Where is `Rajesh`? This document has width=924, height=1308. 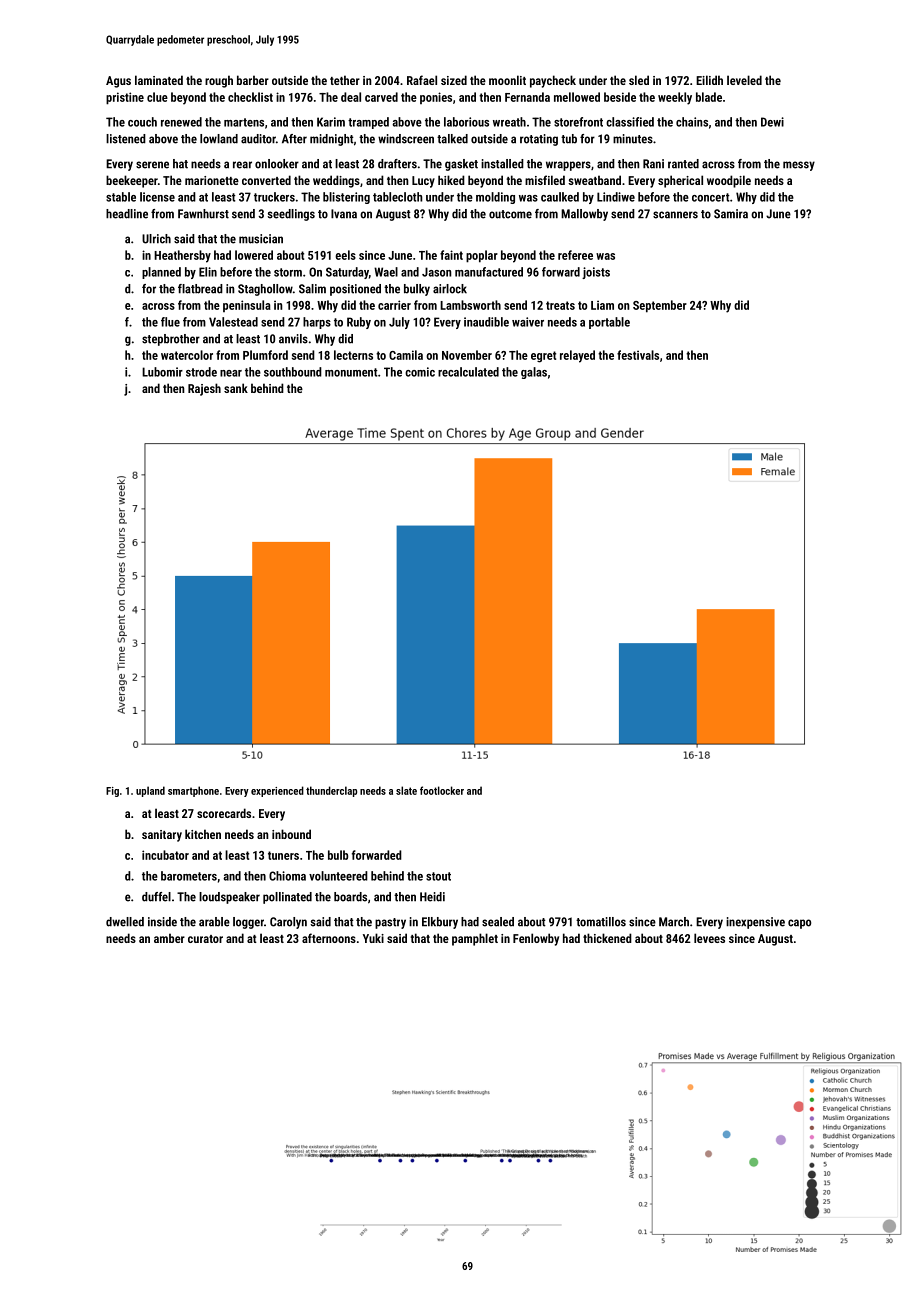
Rajesh is located at coordinates (204, 389).
